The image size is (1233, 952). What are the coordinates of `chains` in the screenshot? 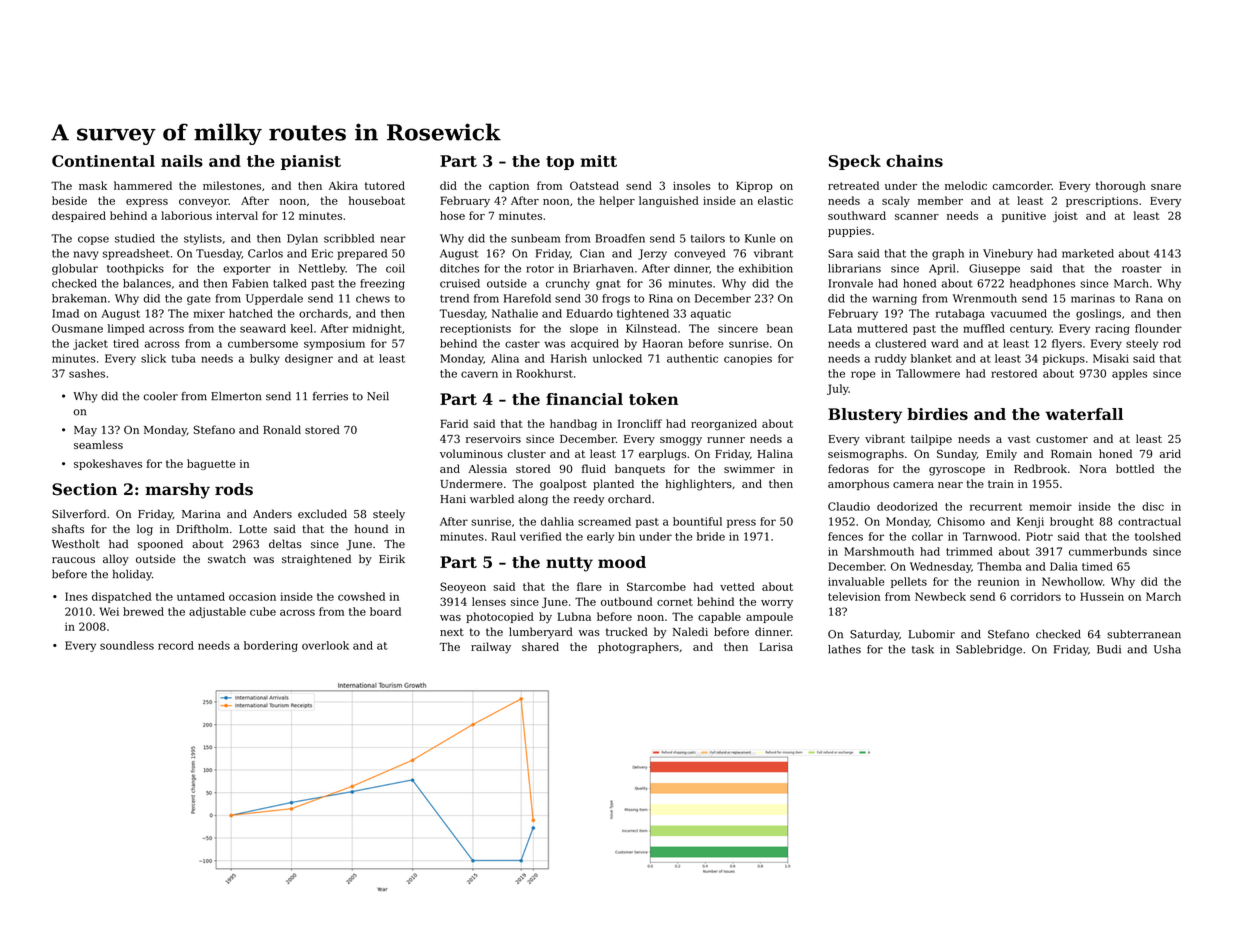 It's located at (914, 161).
